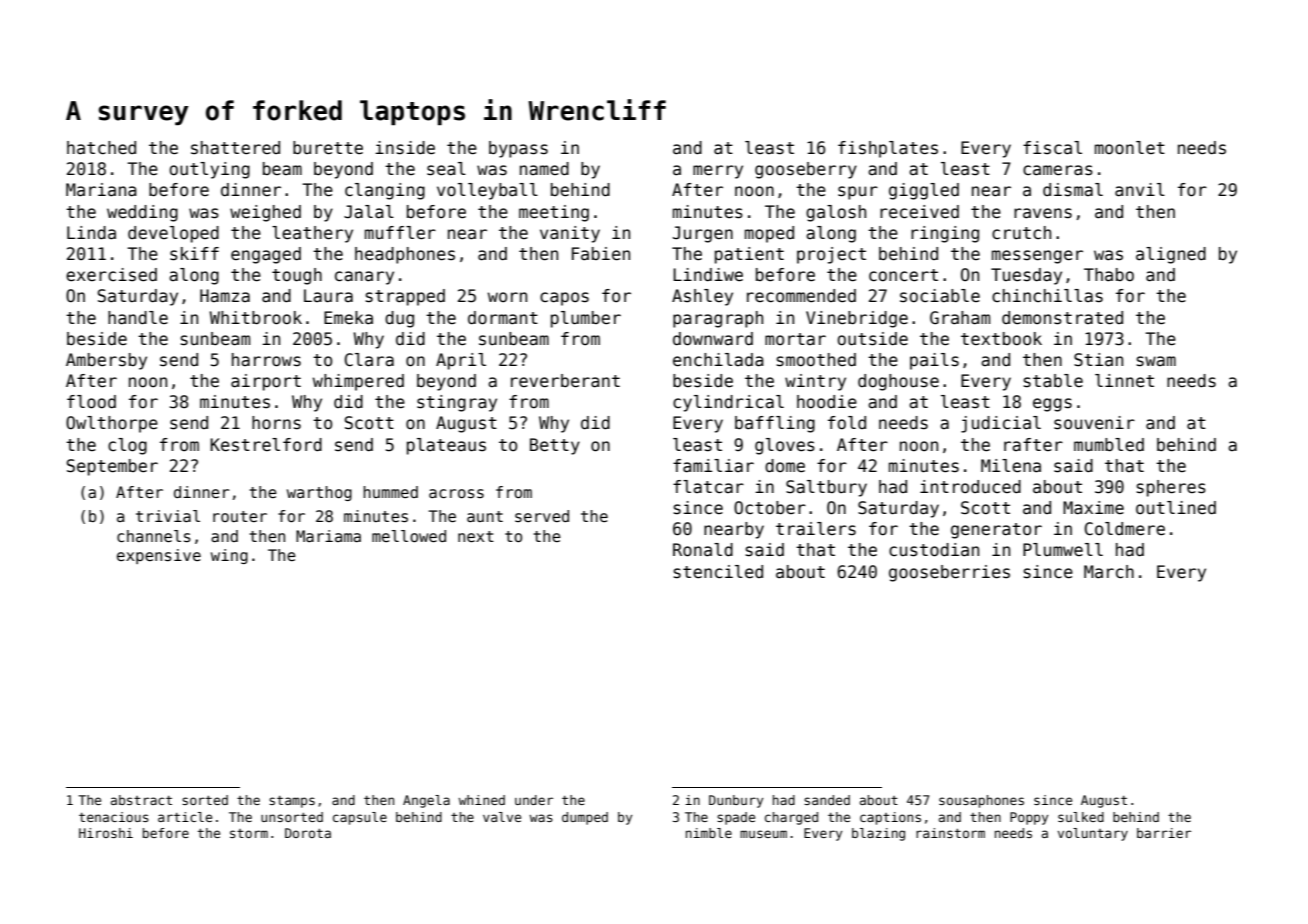 The height and width of the screenshot is (924, 1308). What do you see at coordinates (114, 817) in the screenshot?
I see `tenacious` at bounding box center [114, 817].
